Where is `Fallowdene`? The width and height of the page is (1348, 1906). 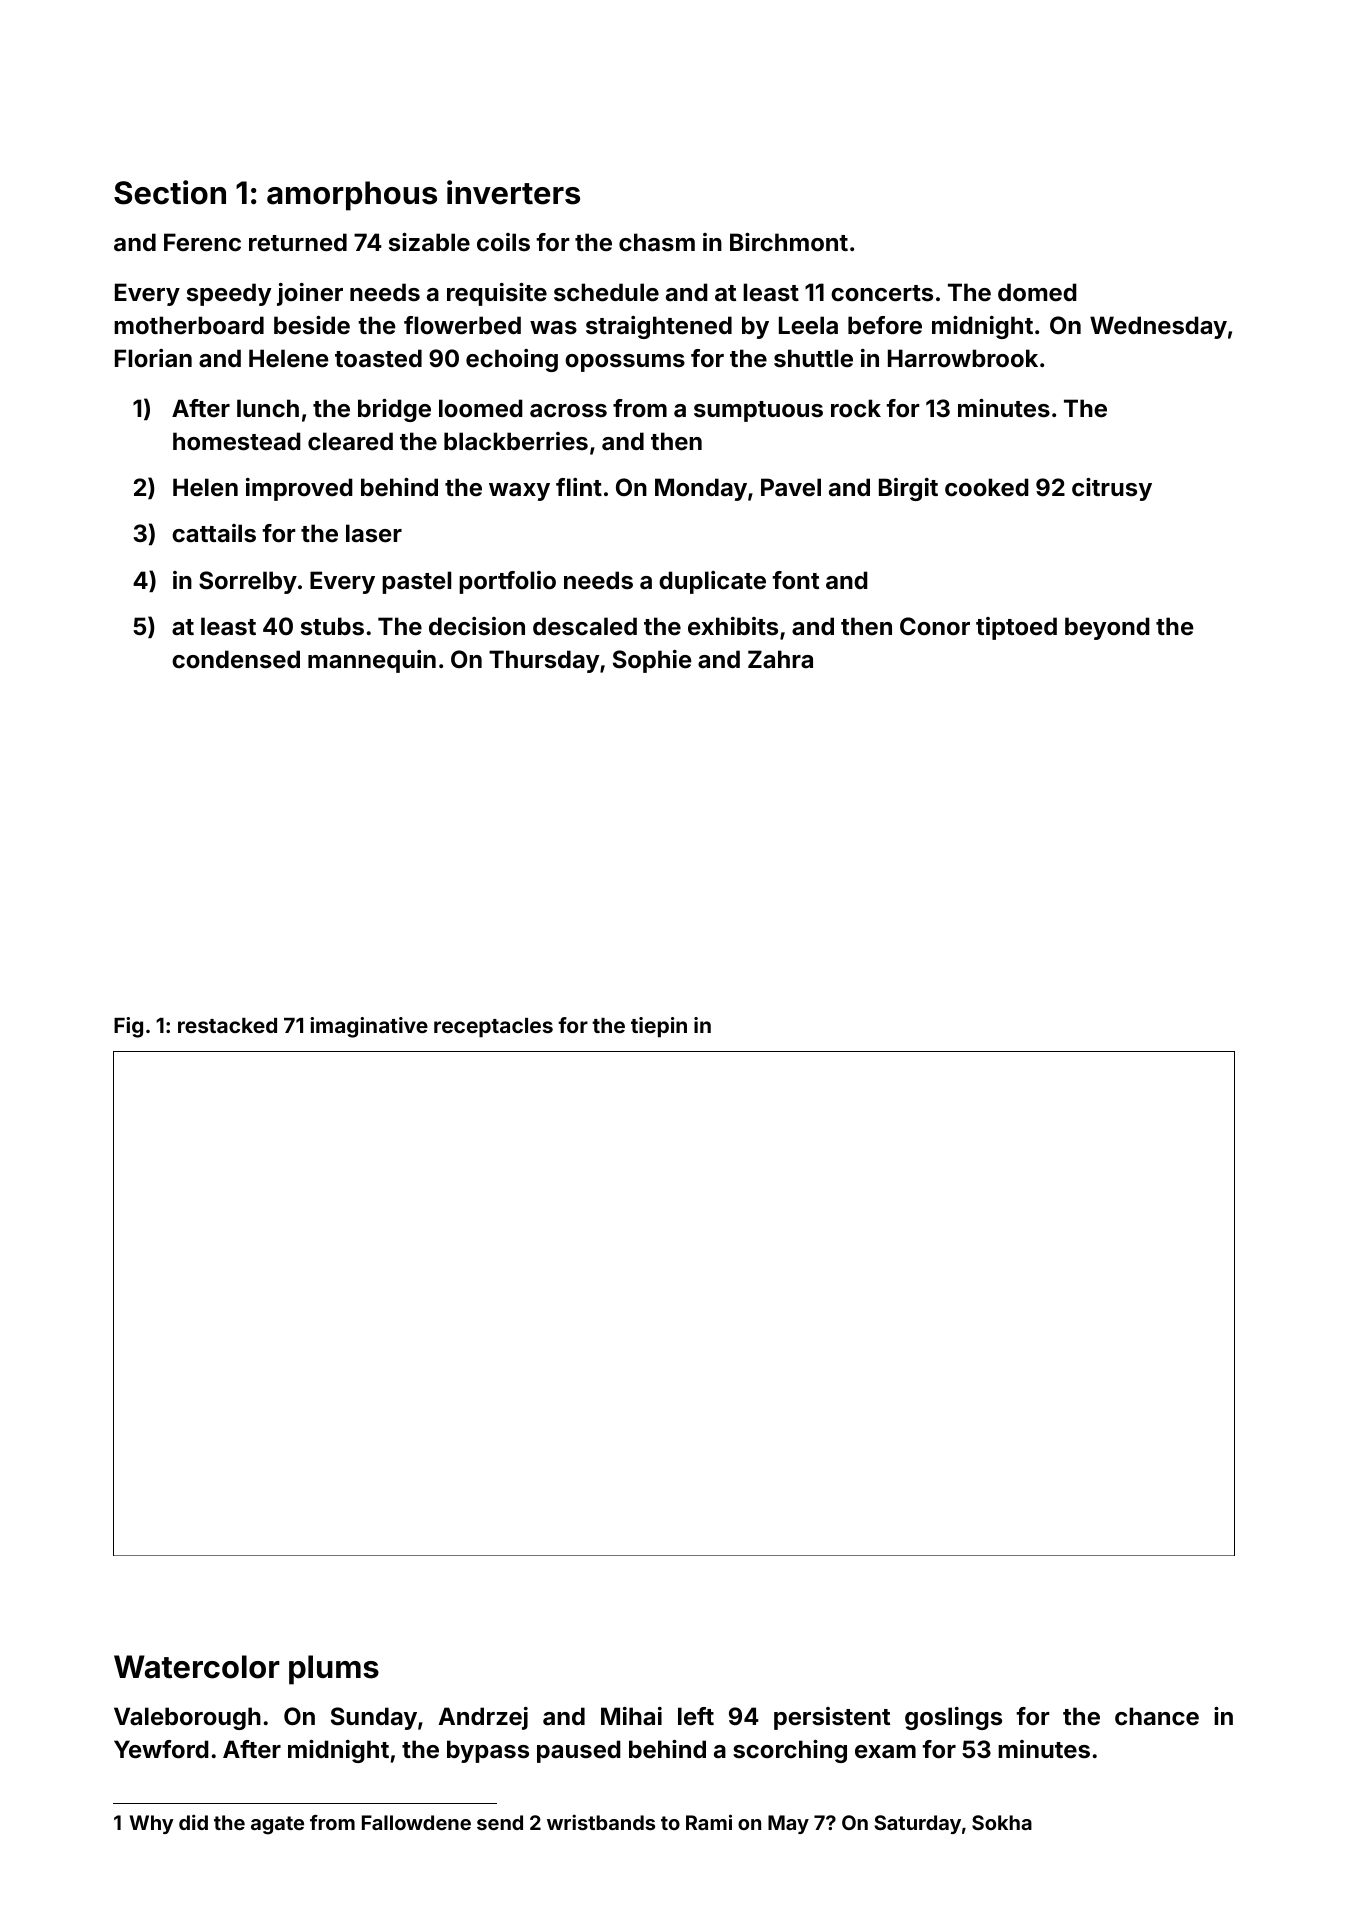 Fallowdene is located at coordinates (416, 1822).
